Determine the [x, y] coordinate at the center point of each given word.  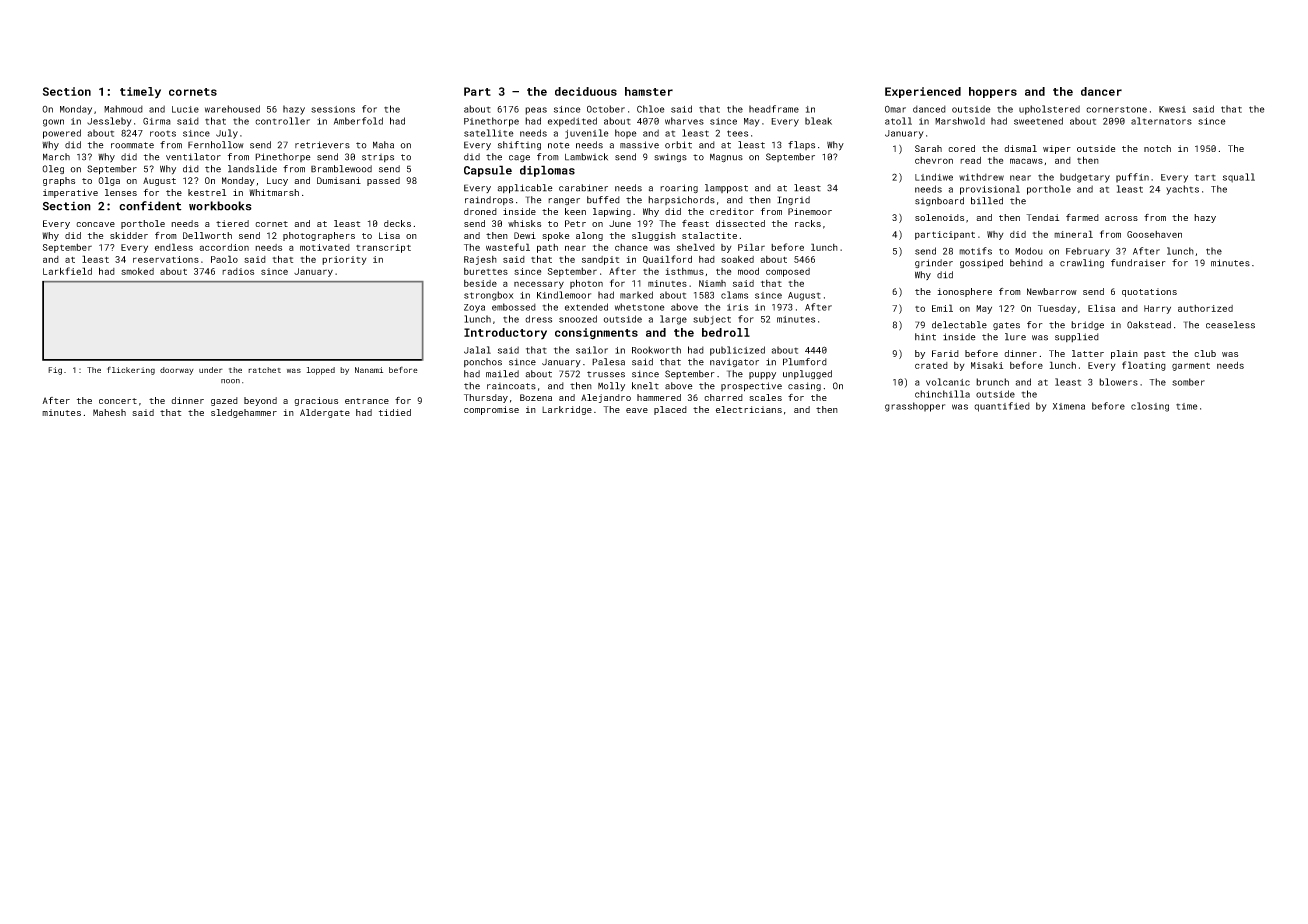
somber [1188, 382]
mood [748, 271]
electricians [749, 409]
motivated [325, 247]
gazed [224, 401]
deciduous [586, 91]
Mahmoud [123, 109]
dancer [1101, 91]
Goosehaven [1154, 234]
